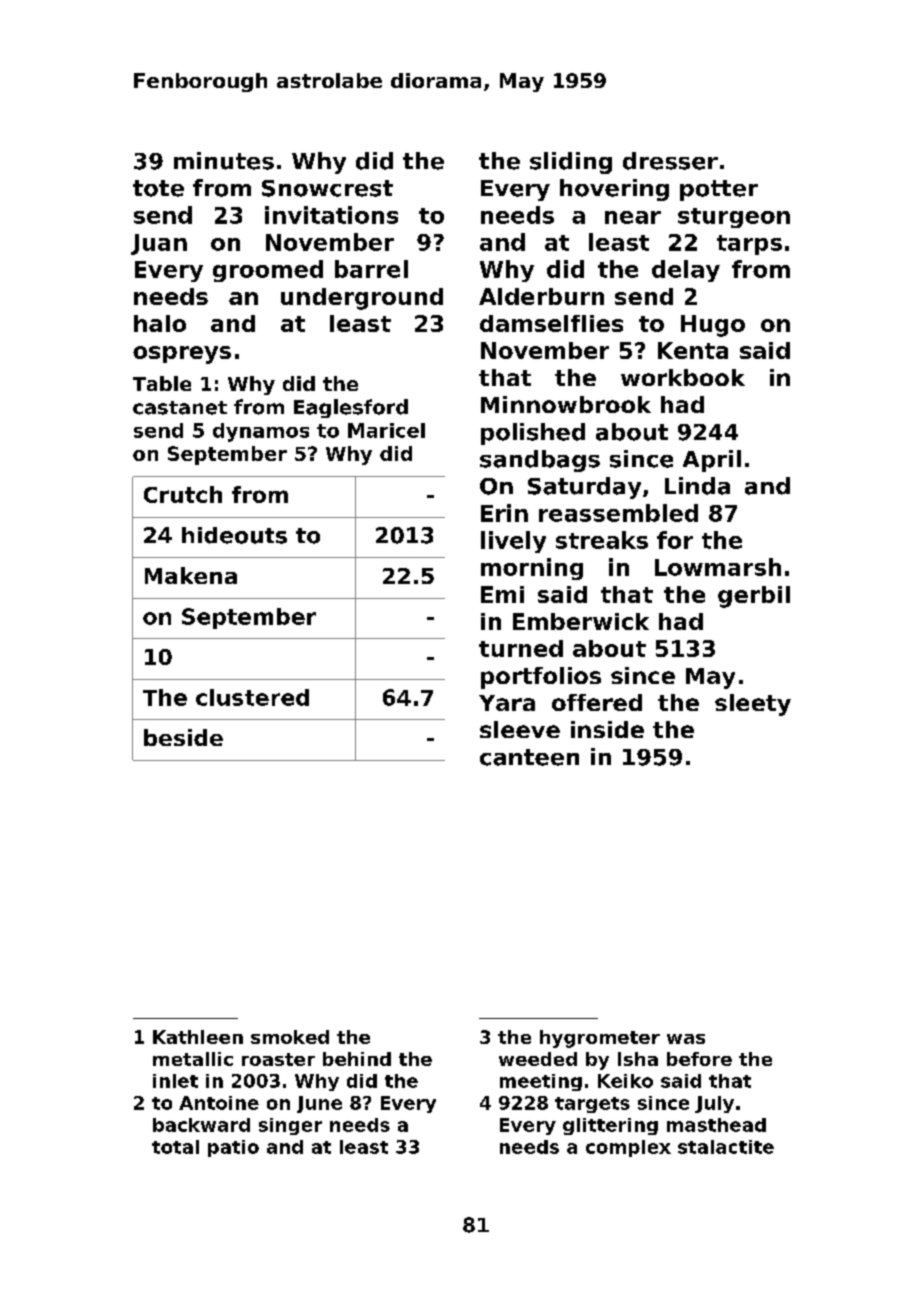 The width and height of the screenshot is (924, 1311). I want to click on potter, so click(719, 190).
